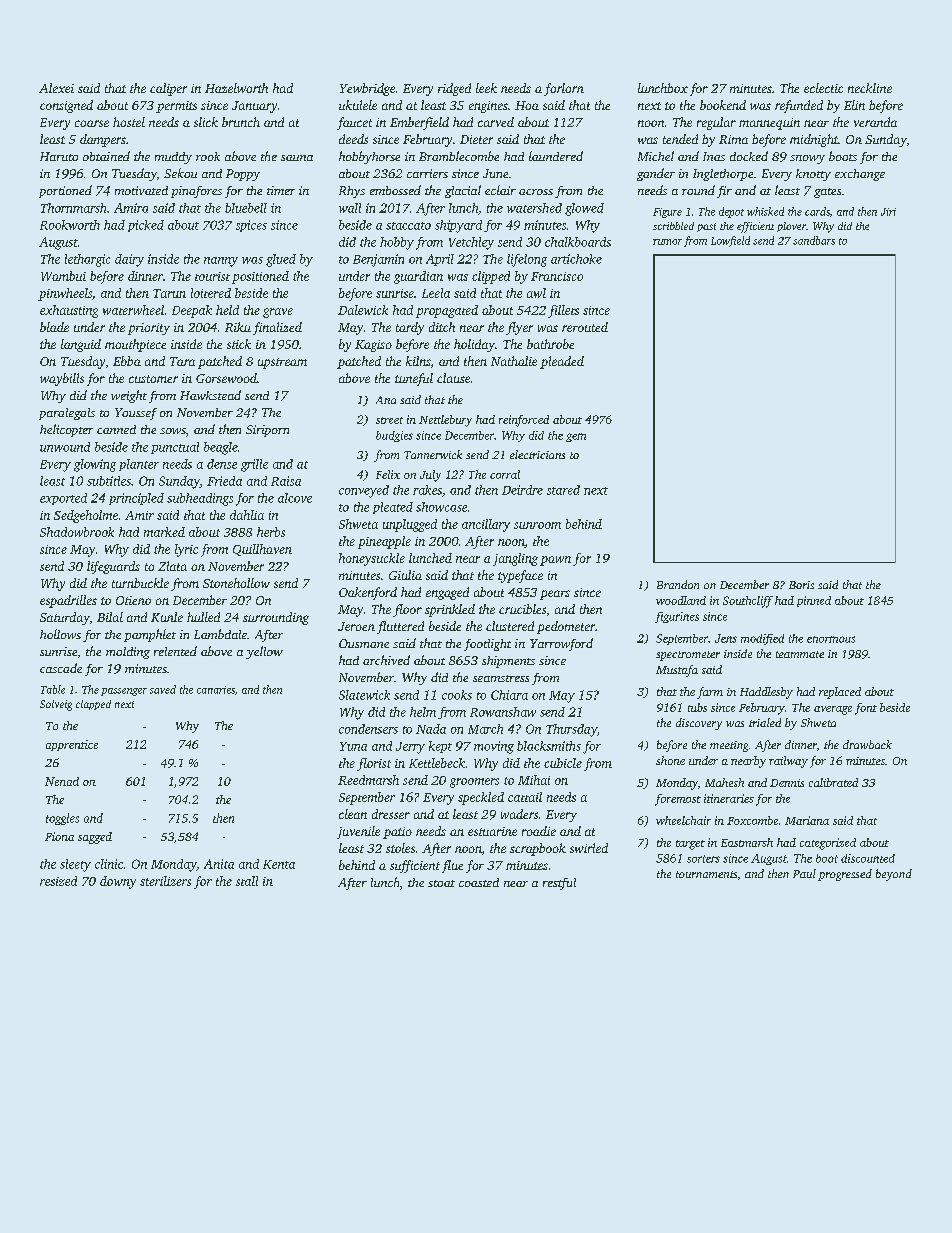 This screenshot has height=1233, width=952. What do you see at coordinates (576, 259) in the screenshot?
I see `artichoke` at bounding box center [576, 259].
